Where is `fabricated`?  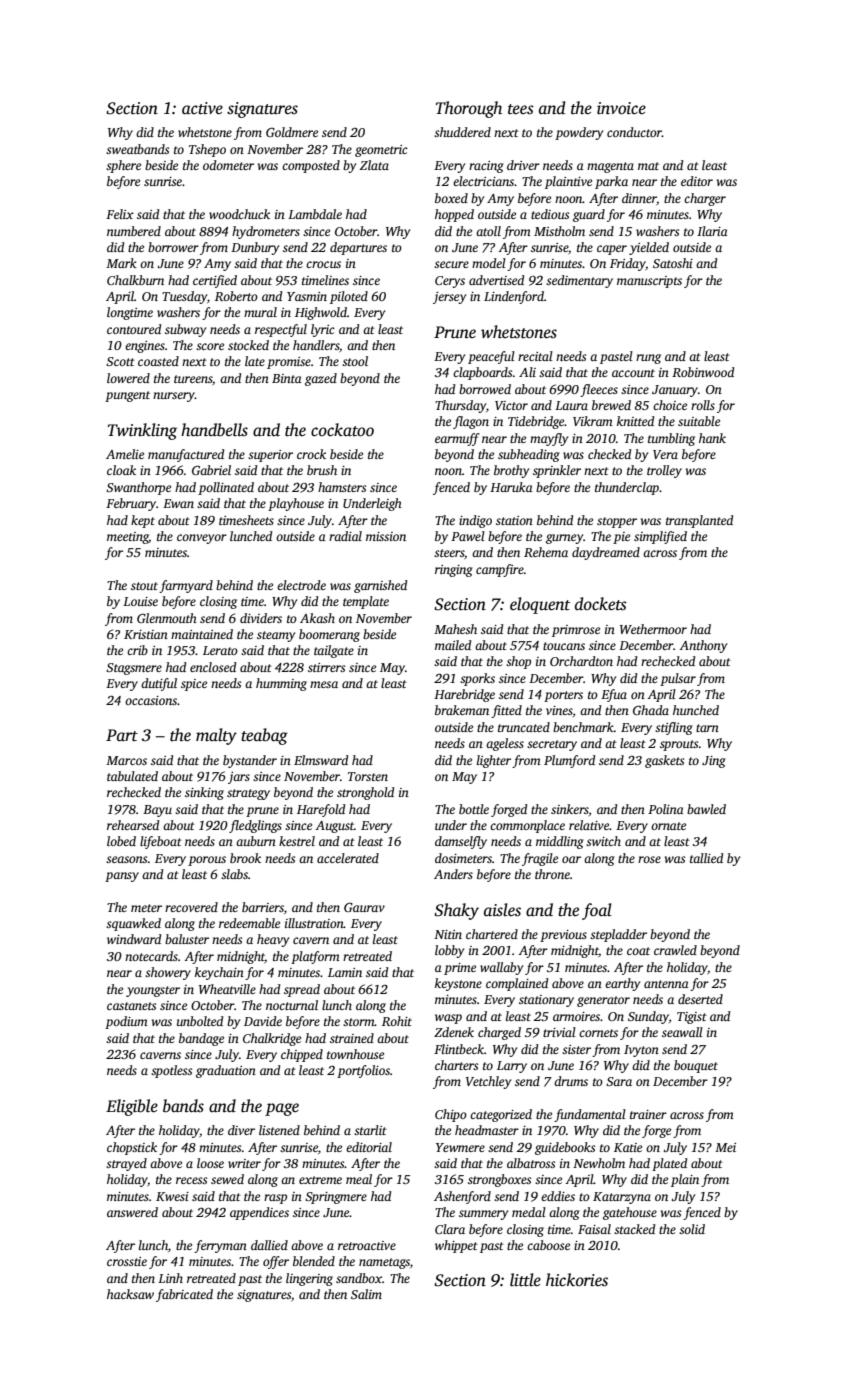 fabricated is located at coordinates (184, 1295).
